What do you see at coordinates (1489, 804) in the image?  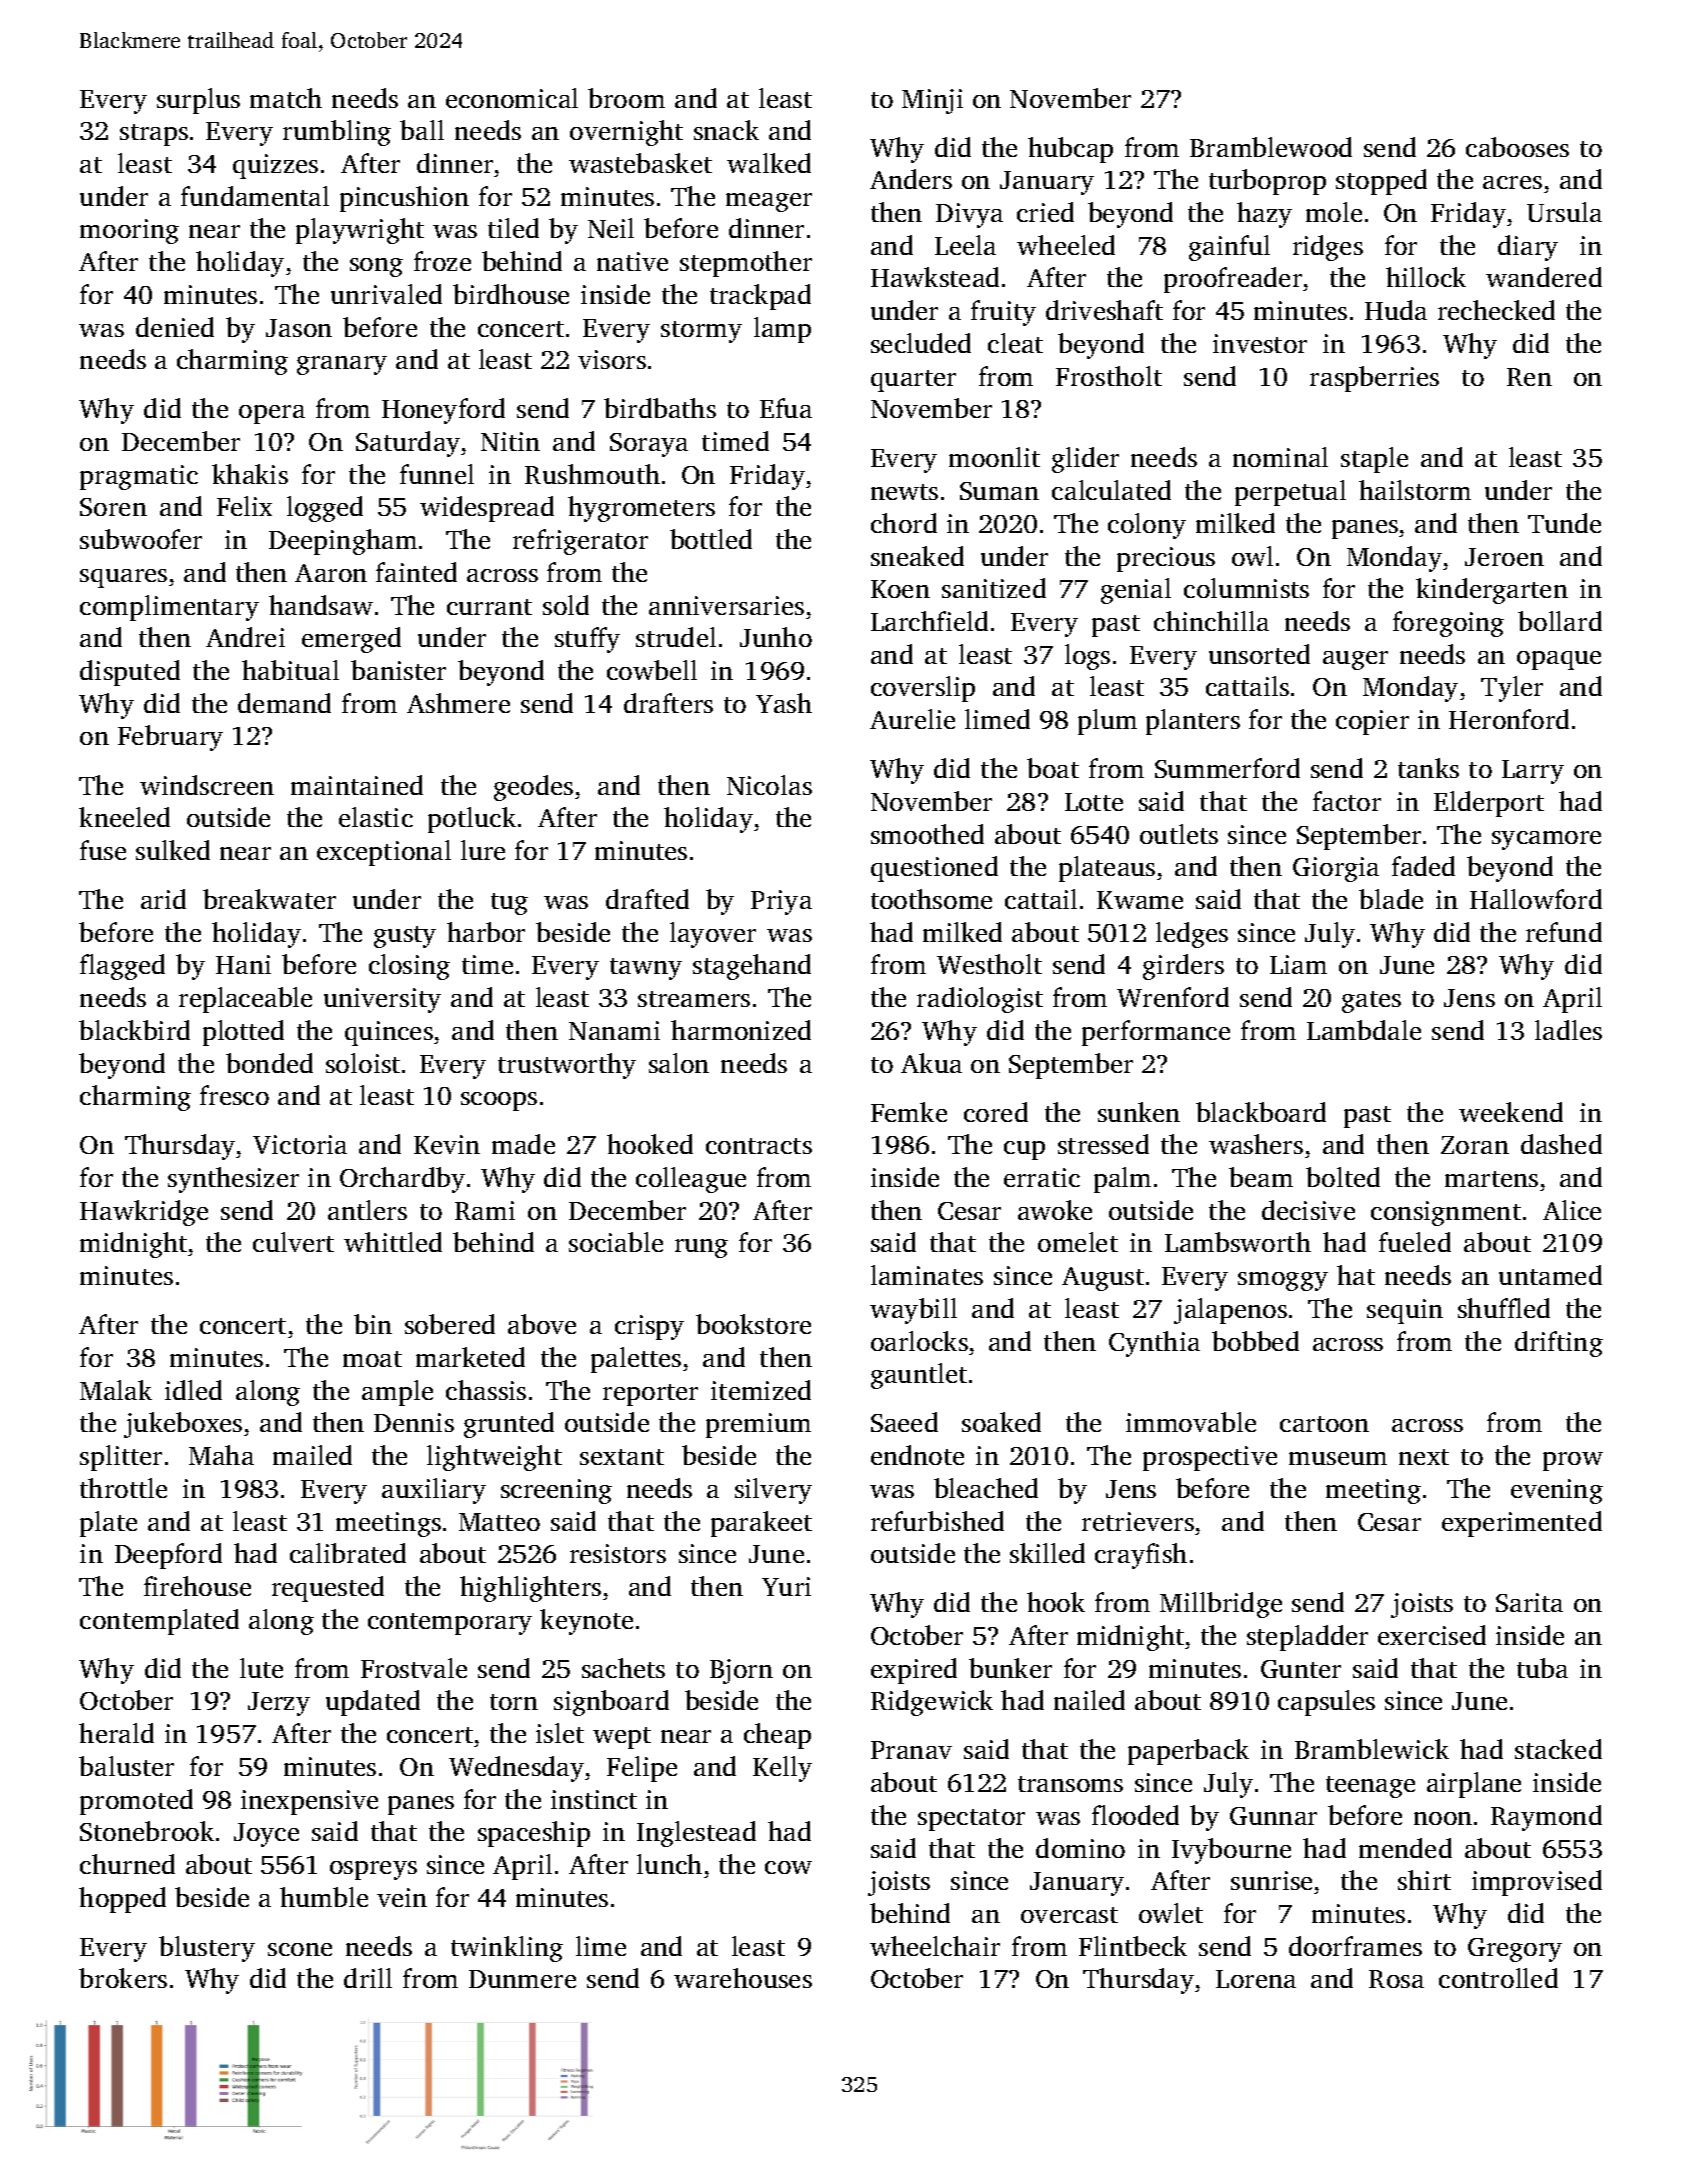 I see `Elderport` at bounding box center [1489, 804].
